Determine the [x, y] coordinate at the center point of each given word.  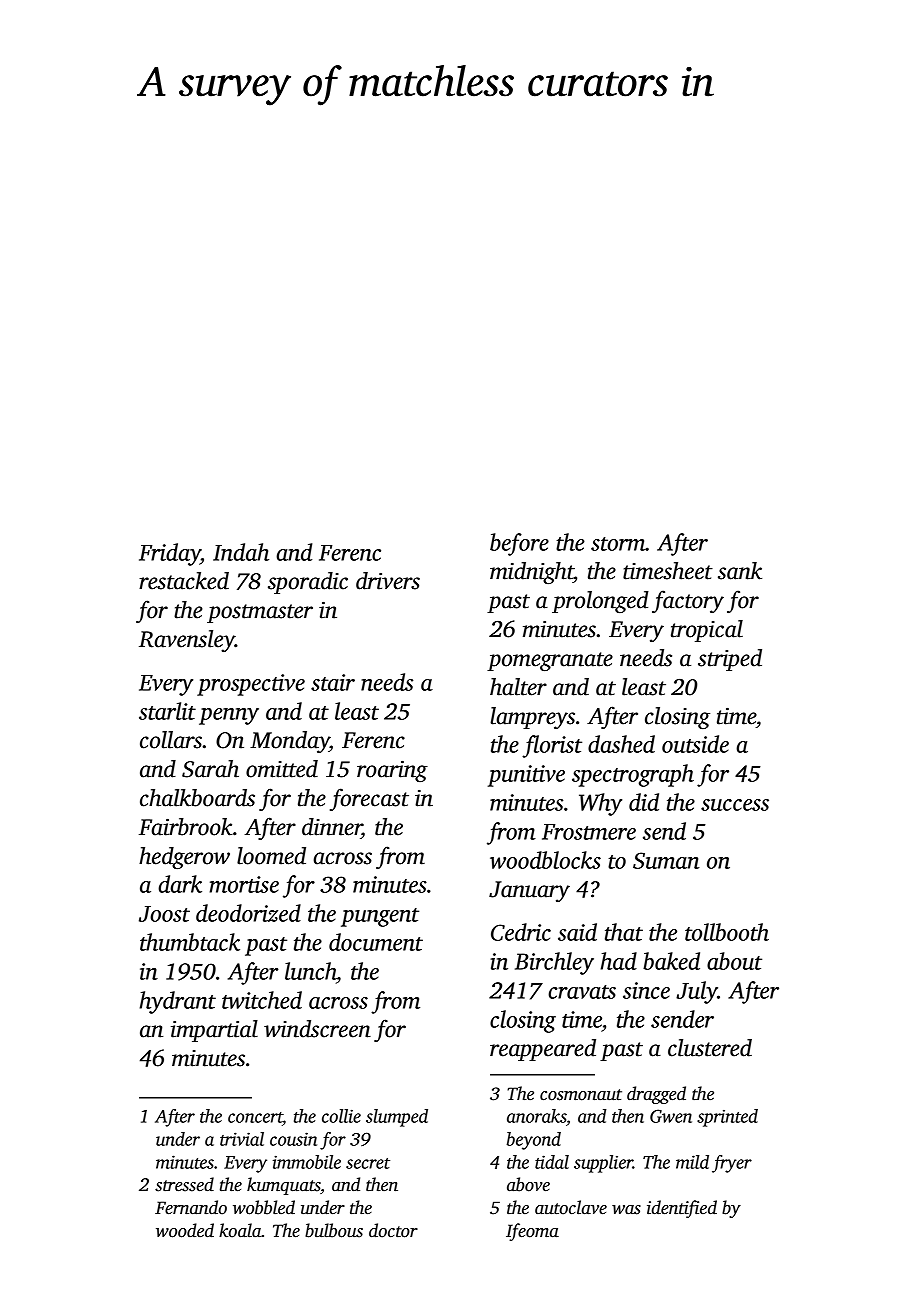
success [735, 805]
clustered [710, 1048]
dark [180, 884]
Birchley [554, 963]
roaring [392, 771]
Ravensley [187, 641]
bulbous [334, 1230]
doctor [393, 1230]
